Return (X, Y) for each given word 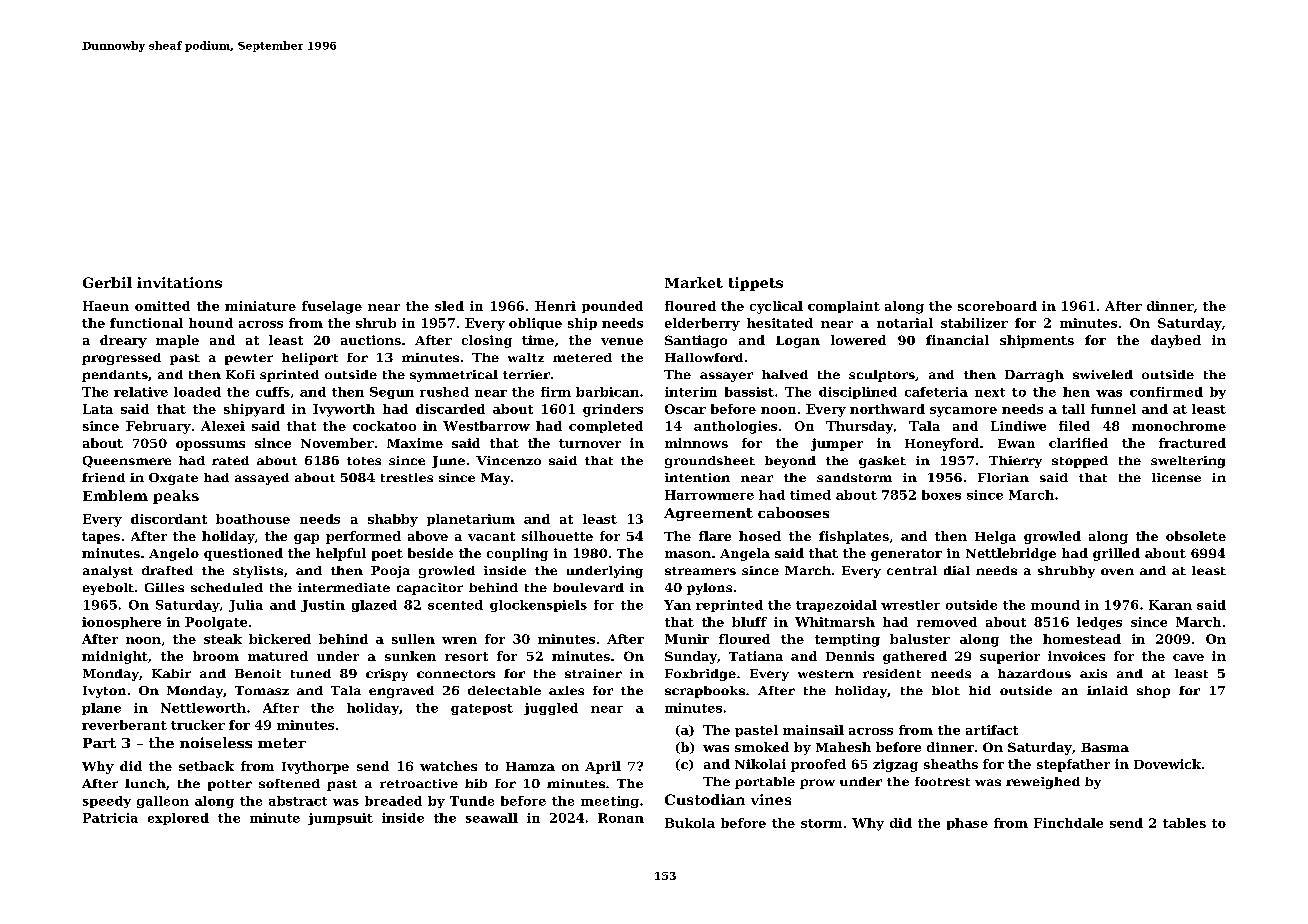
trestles (407, 477)
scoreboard (997, 306)
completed (606, 427)
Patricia (110, 818)
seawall (492, 818)
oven (1117, 571)
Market (694, 282)
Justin (323, 606)
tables (1184, 823)
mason (688, 554)
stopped (1080, 462)
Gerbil (107, 282)
